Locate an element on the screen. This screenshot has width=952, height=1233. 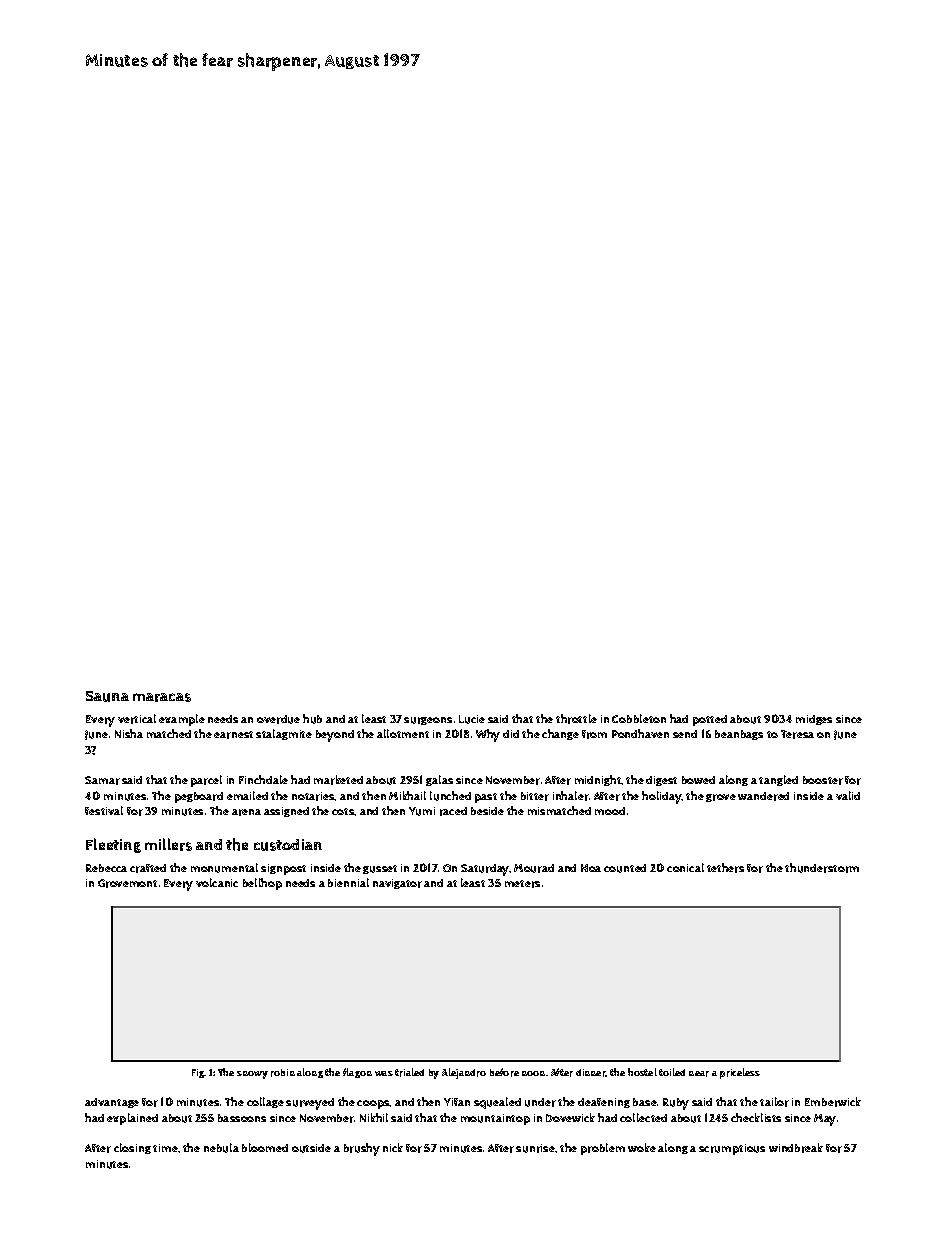
Fig is located at coordinates (198, 1073).
